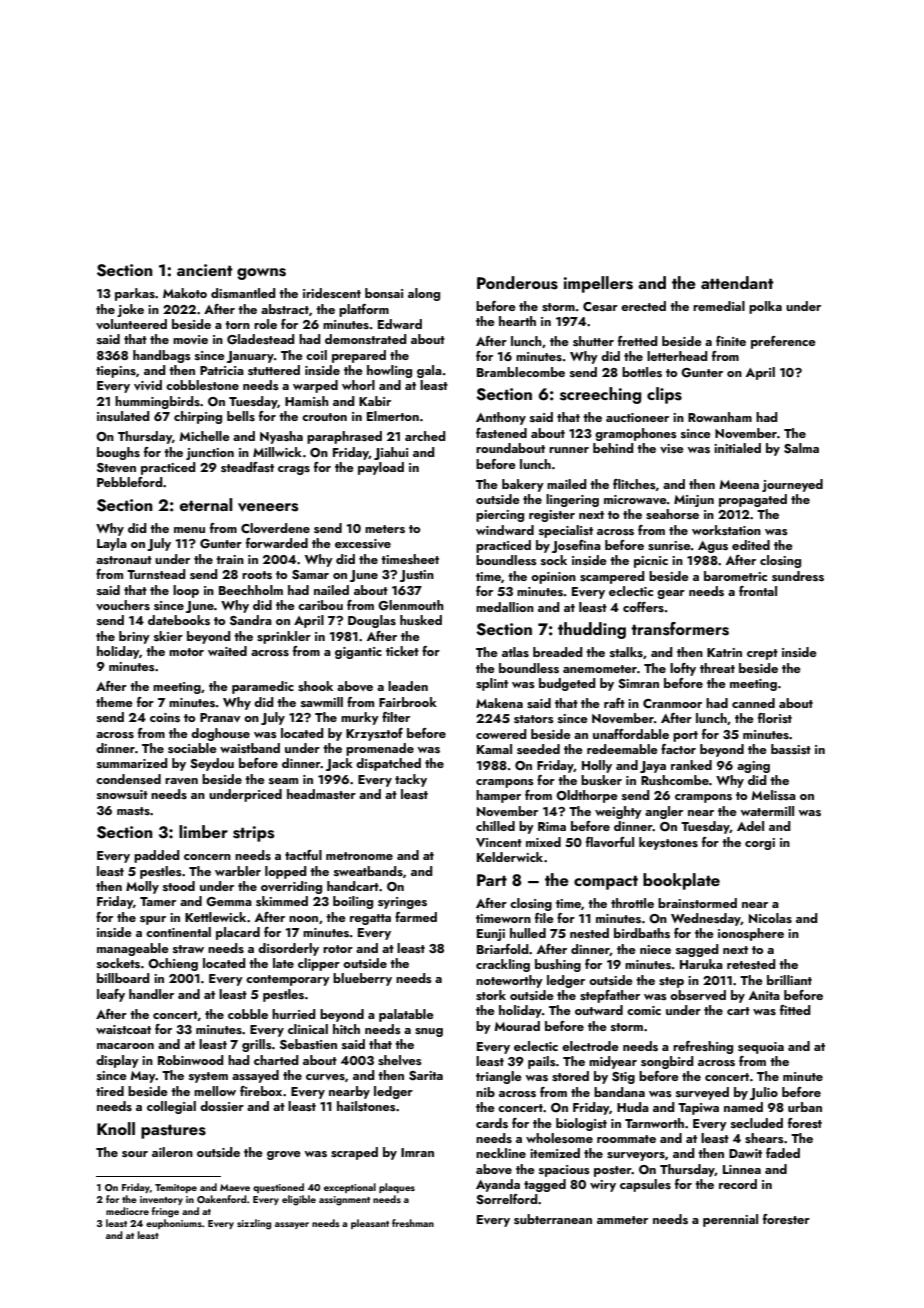 The image size is (924, 1308). Describe the element at coordinates (706, 919) in the screenshot. I see `Wednesday` at that location.
